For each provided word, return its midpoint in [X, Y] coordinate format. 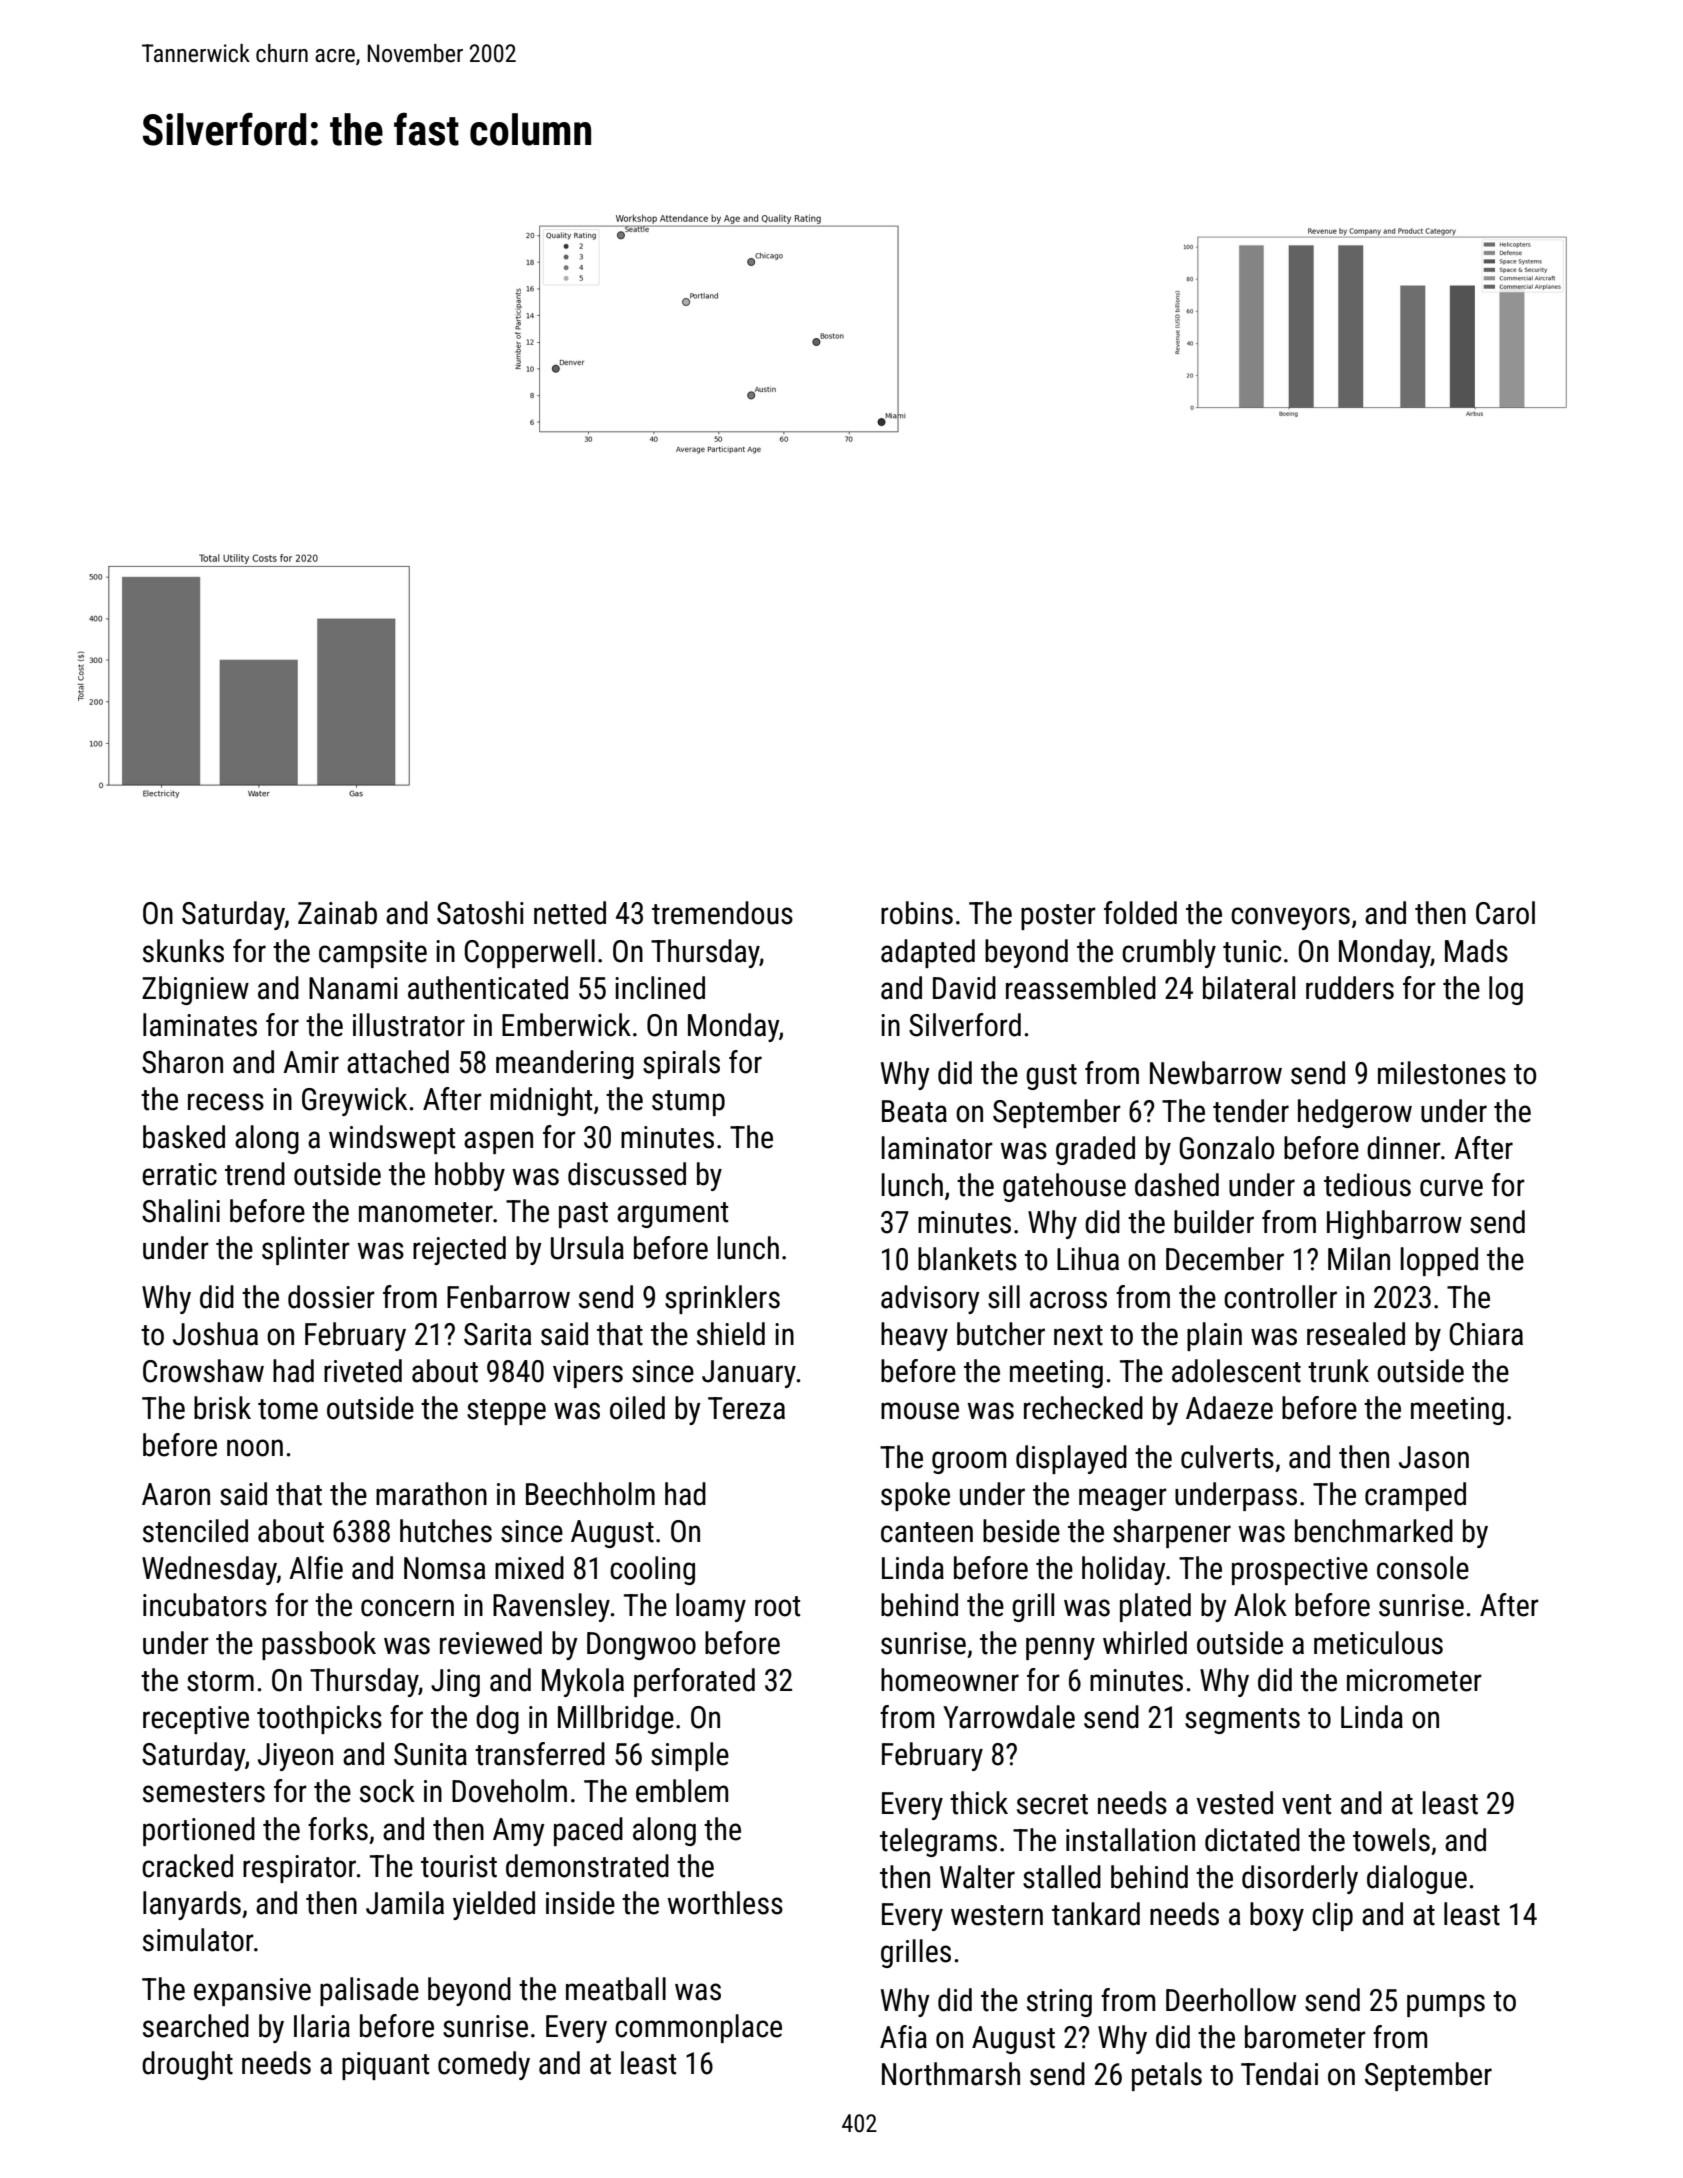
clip [1332, 1916]
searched [196, 2026]
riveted [363, 1371]
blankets [967, 1259]
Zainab [337, 913]
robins [917, 913]
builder [1214, 1222]
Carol [1505, 913]
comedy [484, 2065]
